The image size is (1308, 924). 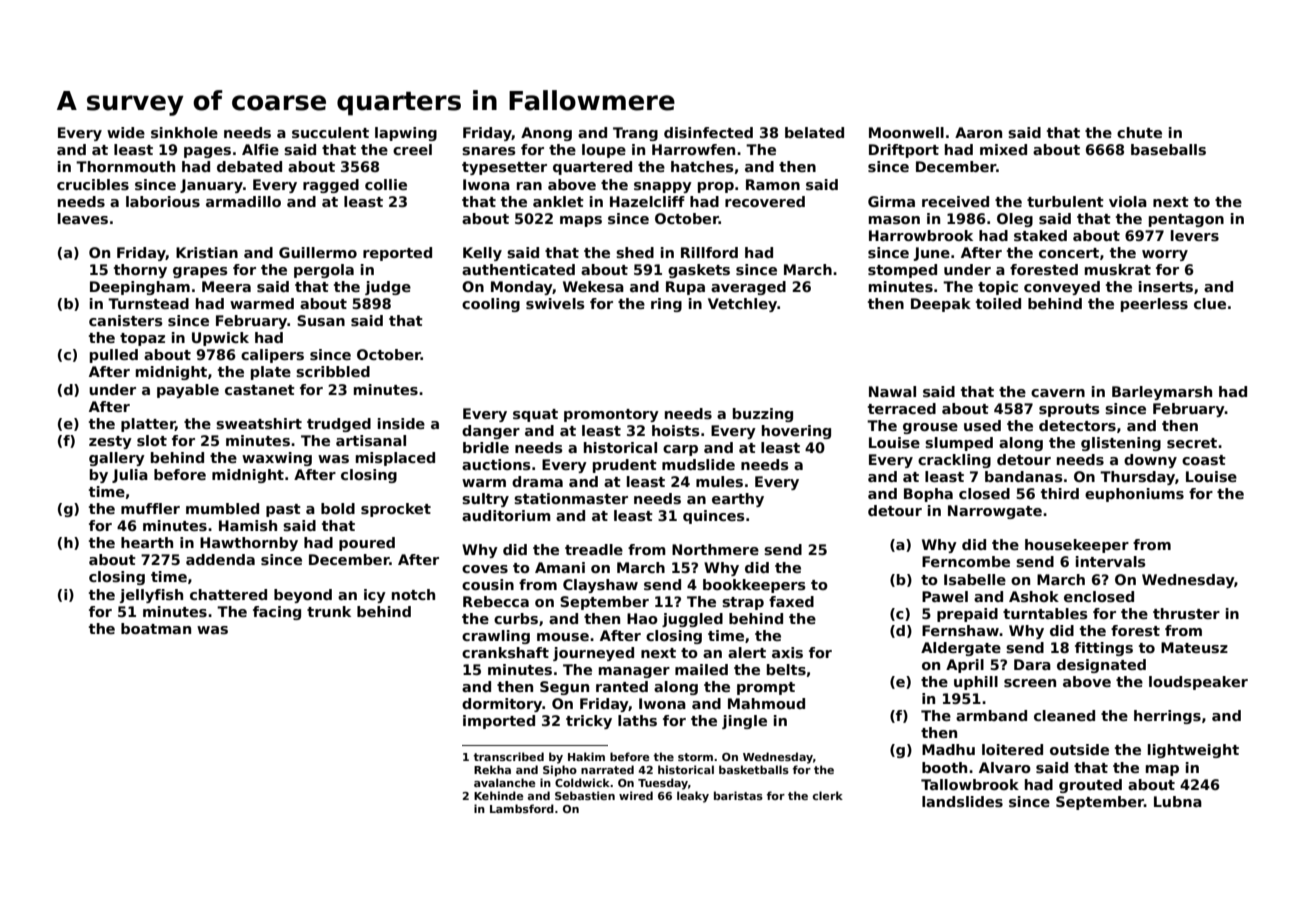 What do you see at coordinates (1192, 443) in the screenshot?
I see `secret` at bounding box center [1192, 443].
